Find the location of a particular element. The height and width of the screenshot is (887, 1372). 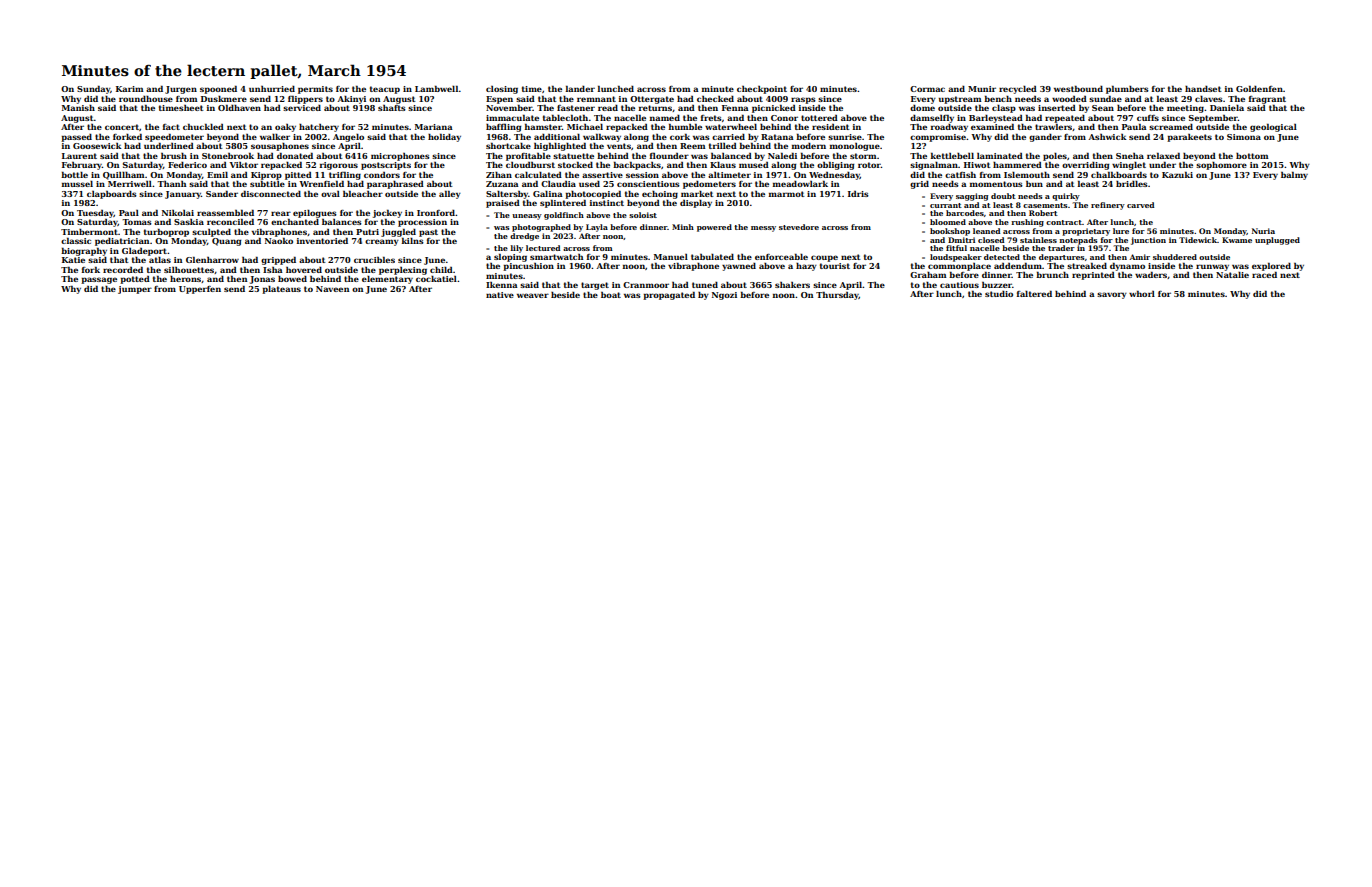

Quang is located at coordinates (226, 242).
